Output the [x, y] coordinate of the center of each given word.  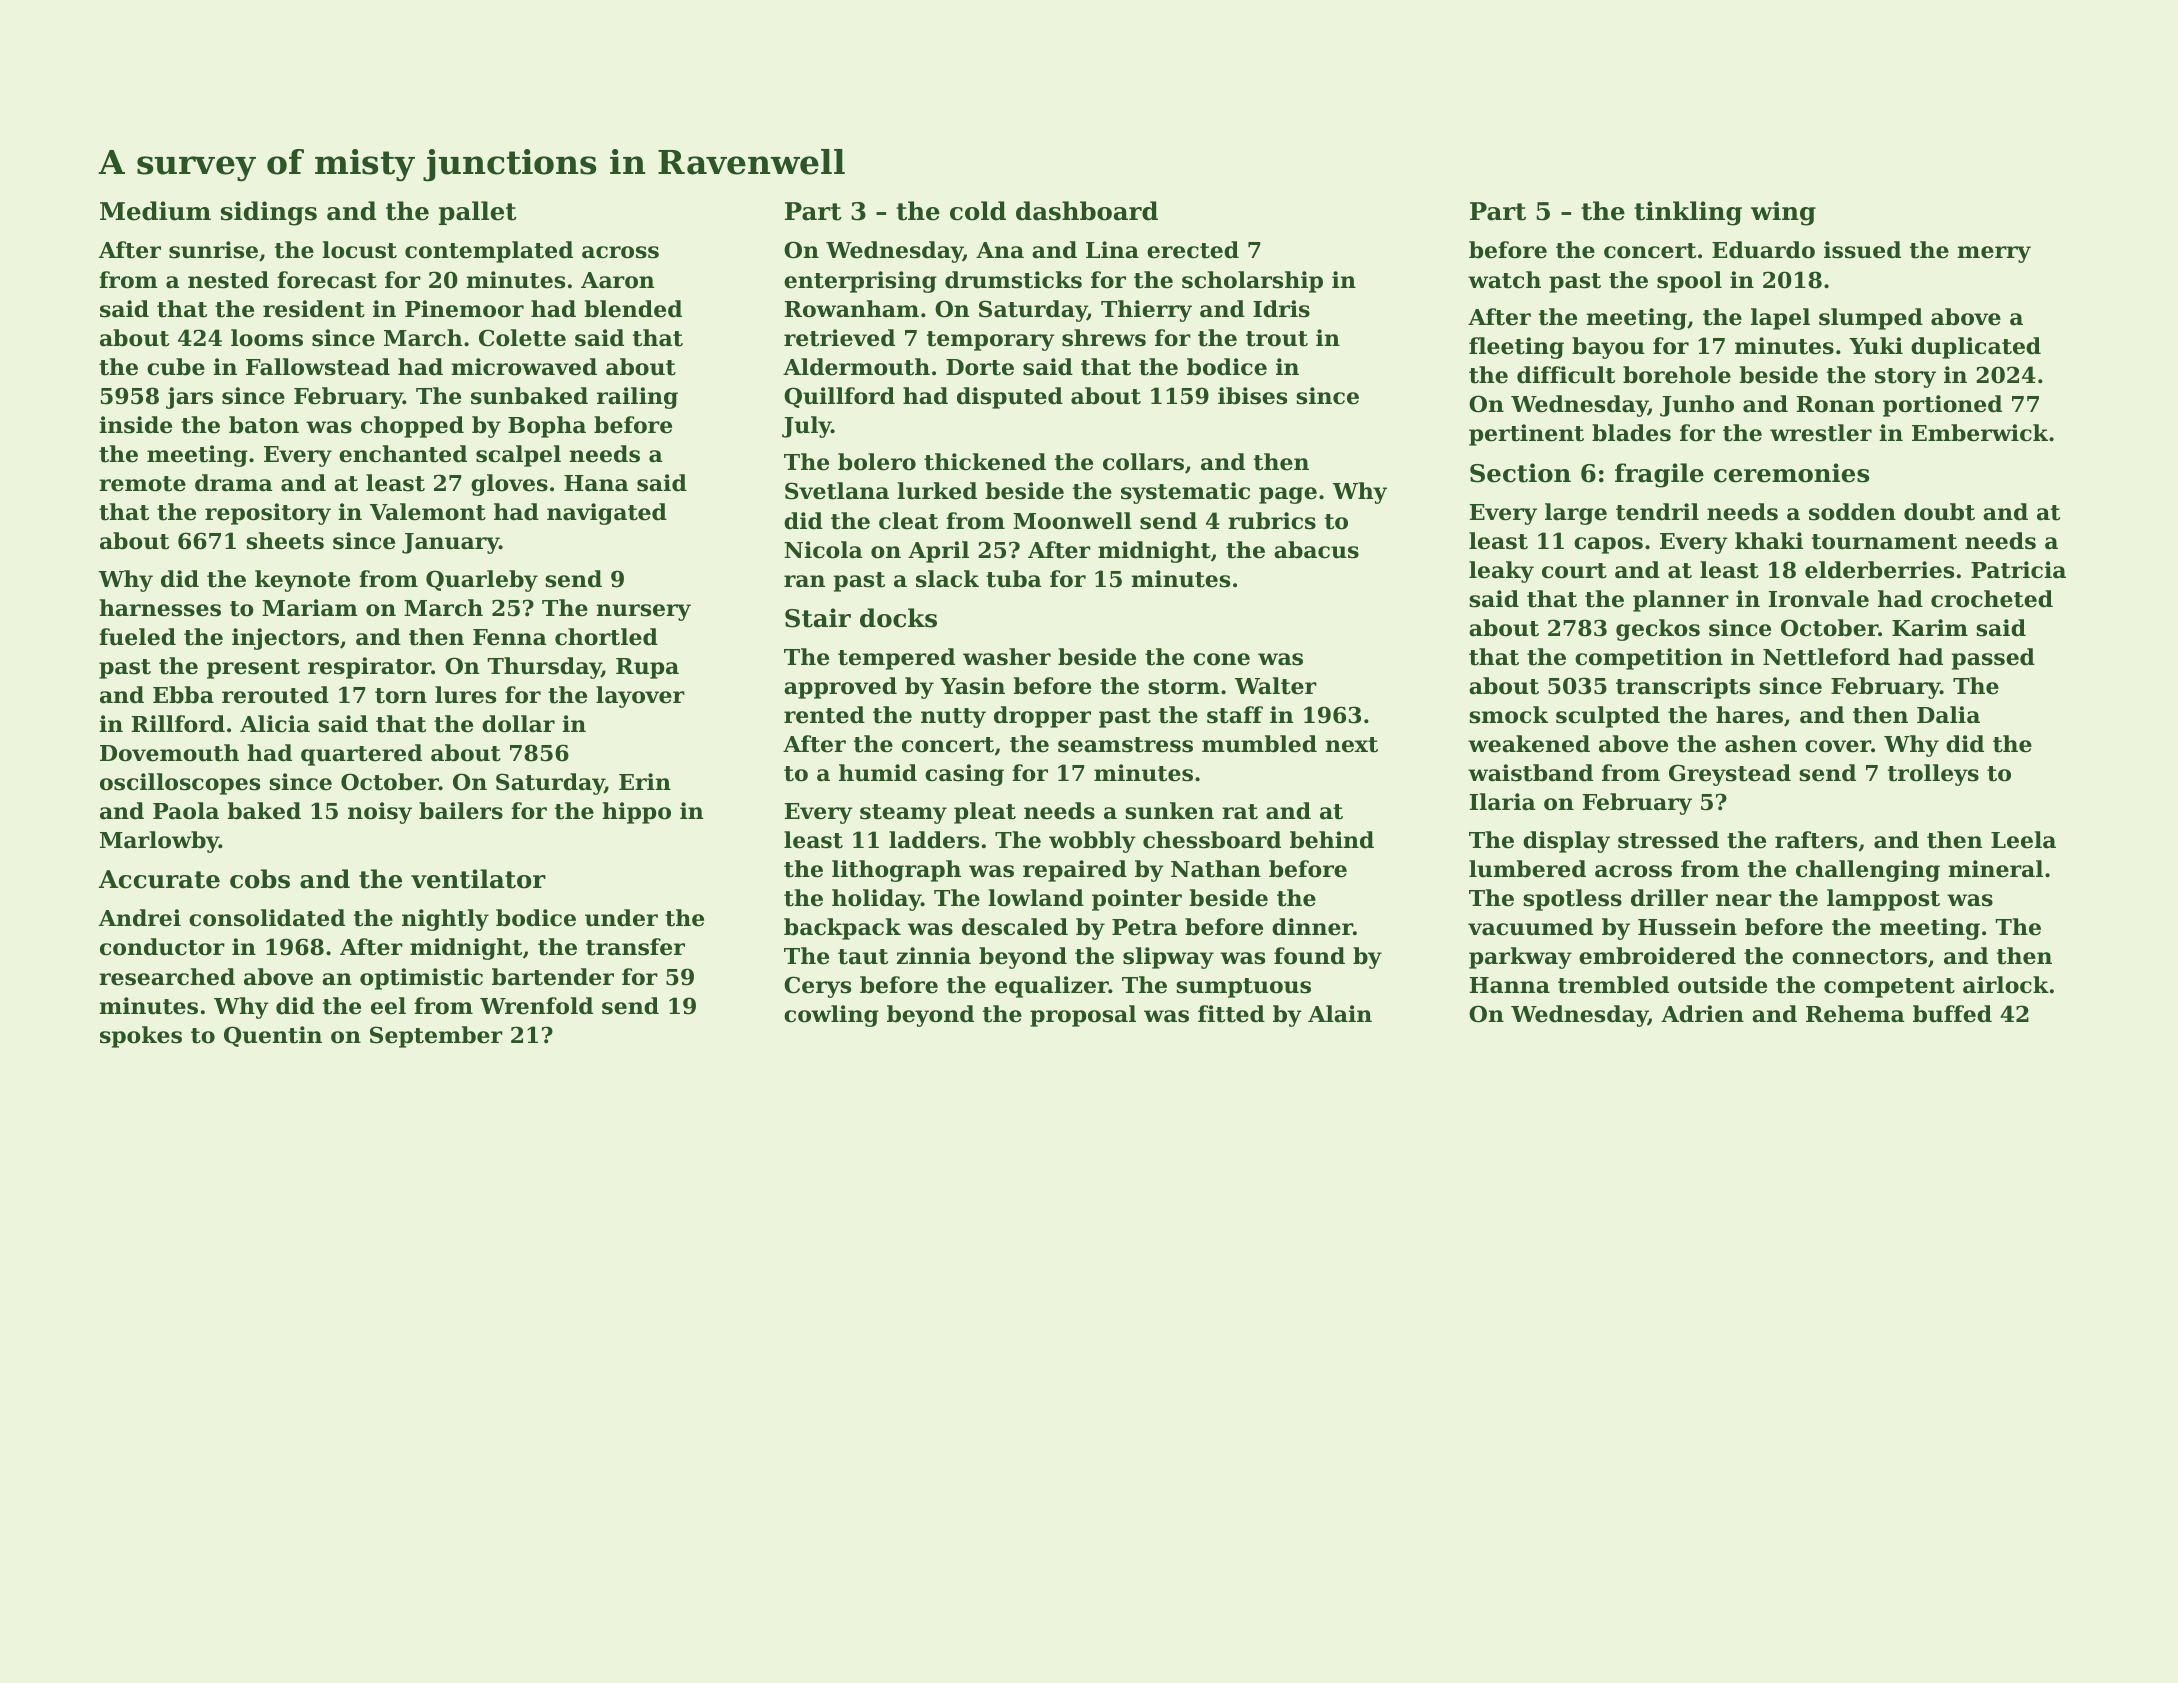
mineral [1995, 869]
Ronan [1836, 404]
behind [1332, 840]
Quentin [273, 1036]
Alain [1340, 1014]
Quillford [839, 397]
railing [637, 398]
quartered [361, 755]
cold [978, 211]
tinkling [1688, 213]
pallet [478, 213]
